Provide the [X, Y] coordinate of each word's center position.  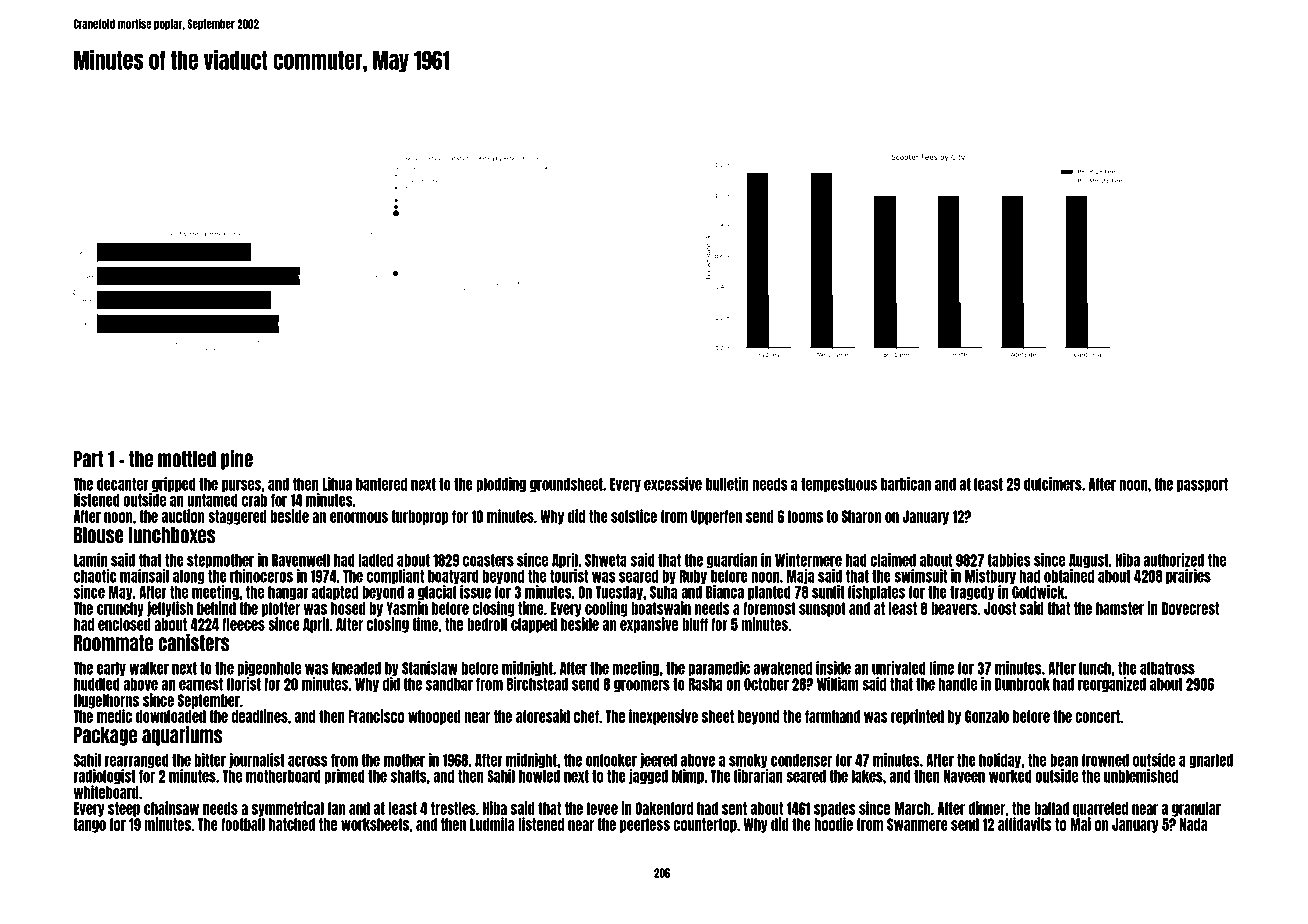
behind [216, 608]
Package [105, 736]
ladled [375, 560]
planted [769, 593]
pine [237, 460]
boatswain [661, 608]
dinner [986, 808]
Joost [1000, 608]
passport [1202, 485]
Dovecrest [1190, 608]
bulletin [727, 484]
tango [89, 825]
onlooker [611, 760]
